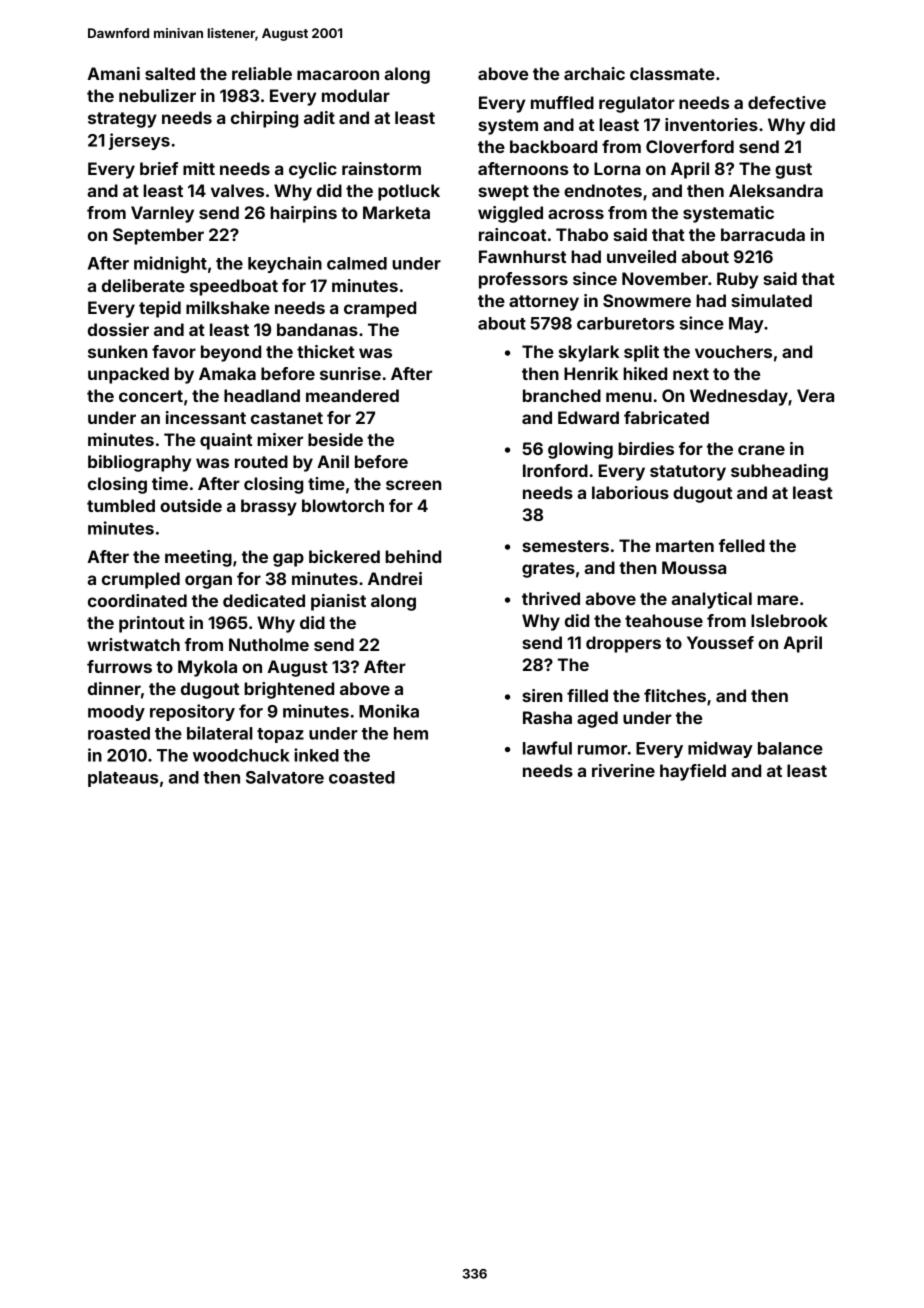 Image resolution: width=924 pixels, height=1308 pixels. I want to click on semesters, so click(565, 546).
